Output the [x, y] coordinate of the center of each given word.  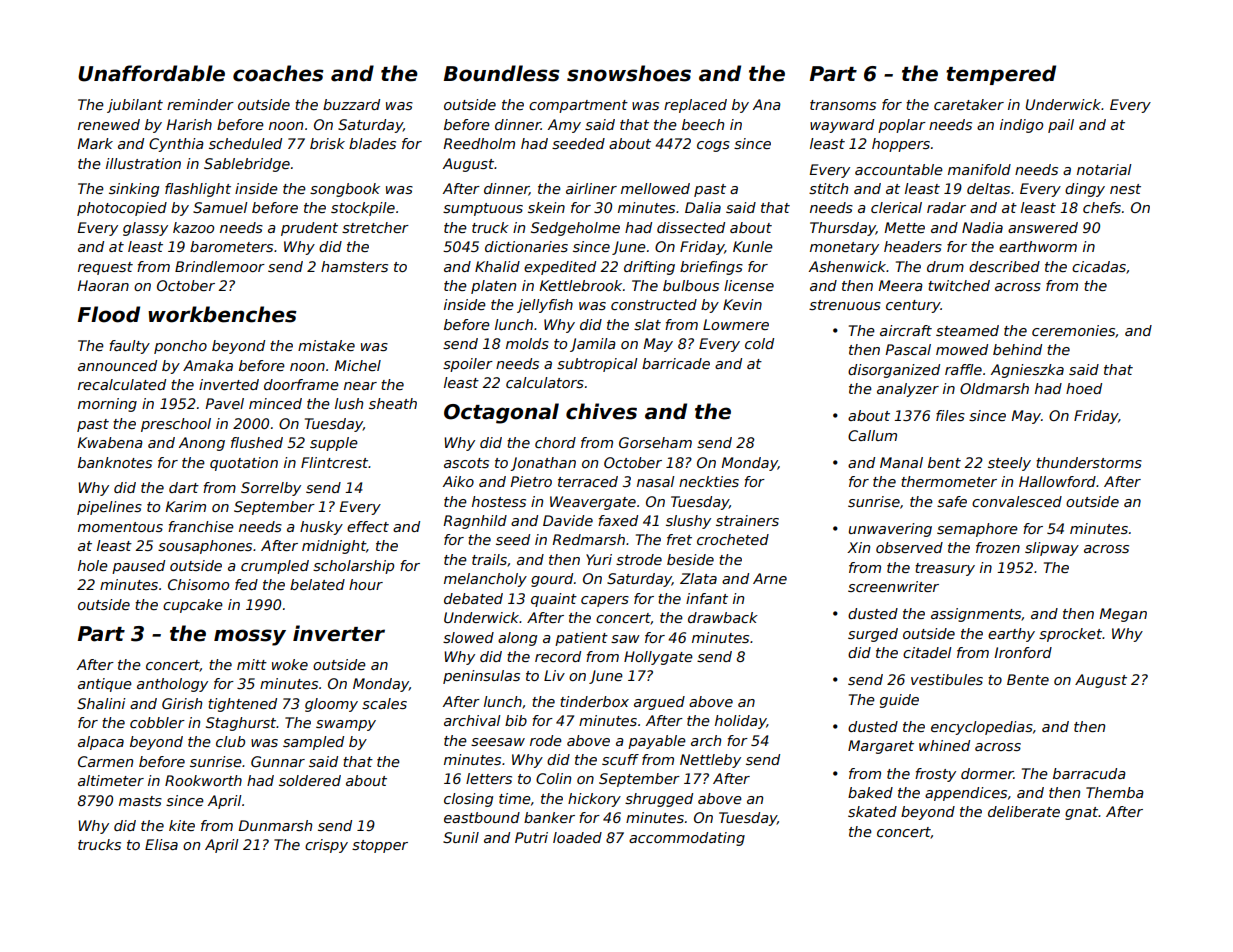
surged [873, 635]
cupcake [193, 606]
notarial [1104, 169]
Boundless [502, 73]
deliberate [1024, 811]
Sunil [461, 837]
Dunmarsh [275, 825]
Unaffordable [151, 73]
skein [546, 207]
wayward [842, 126]
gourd [552, 580]
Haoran [103, 285]
